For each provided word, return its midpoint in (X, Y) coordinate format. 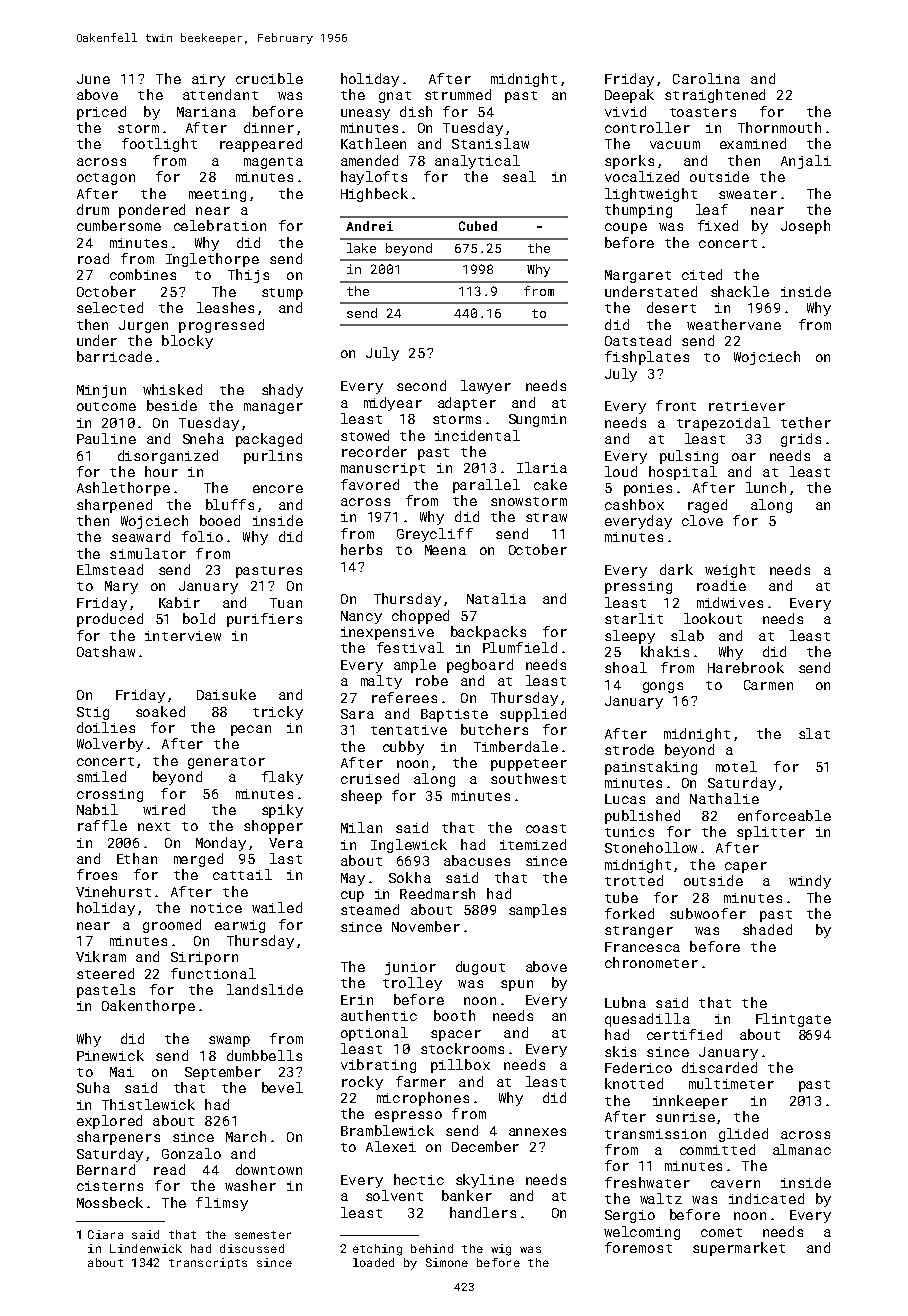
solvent (394, 1195)
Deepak (629, 96)
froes (97, 874)
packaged (269, 440)
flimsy (222, 1204)
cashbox (634, 504)
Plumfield (520, 647)
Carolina (706, 78)
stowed (365, 435)
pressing (638, 587)
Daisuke (226, 694)
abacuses (477, 860)
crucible (269, 78)
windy (810, 882)
